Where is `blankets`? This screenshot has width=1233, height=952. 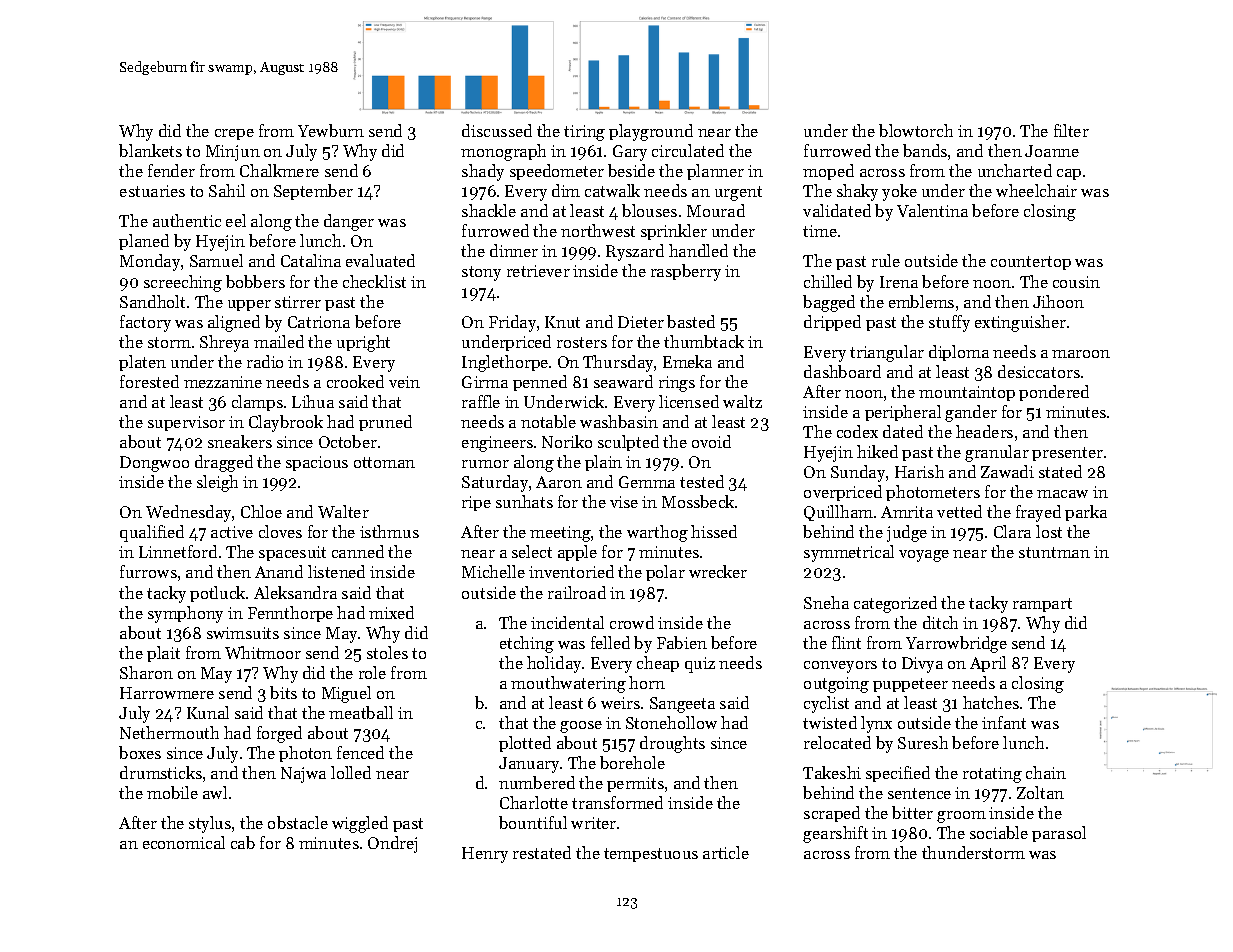 blankets is located at coordinates (150, 150).
